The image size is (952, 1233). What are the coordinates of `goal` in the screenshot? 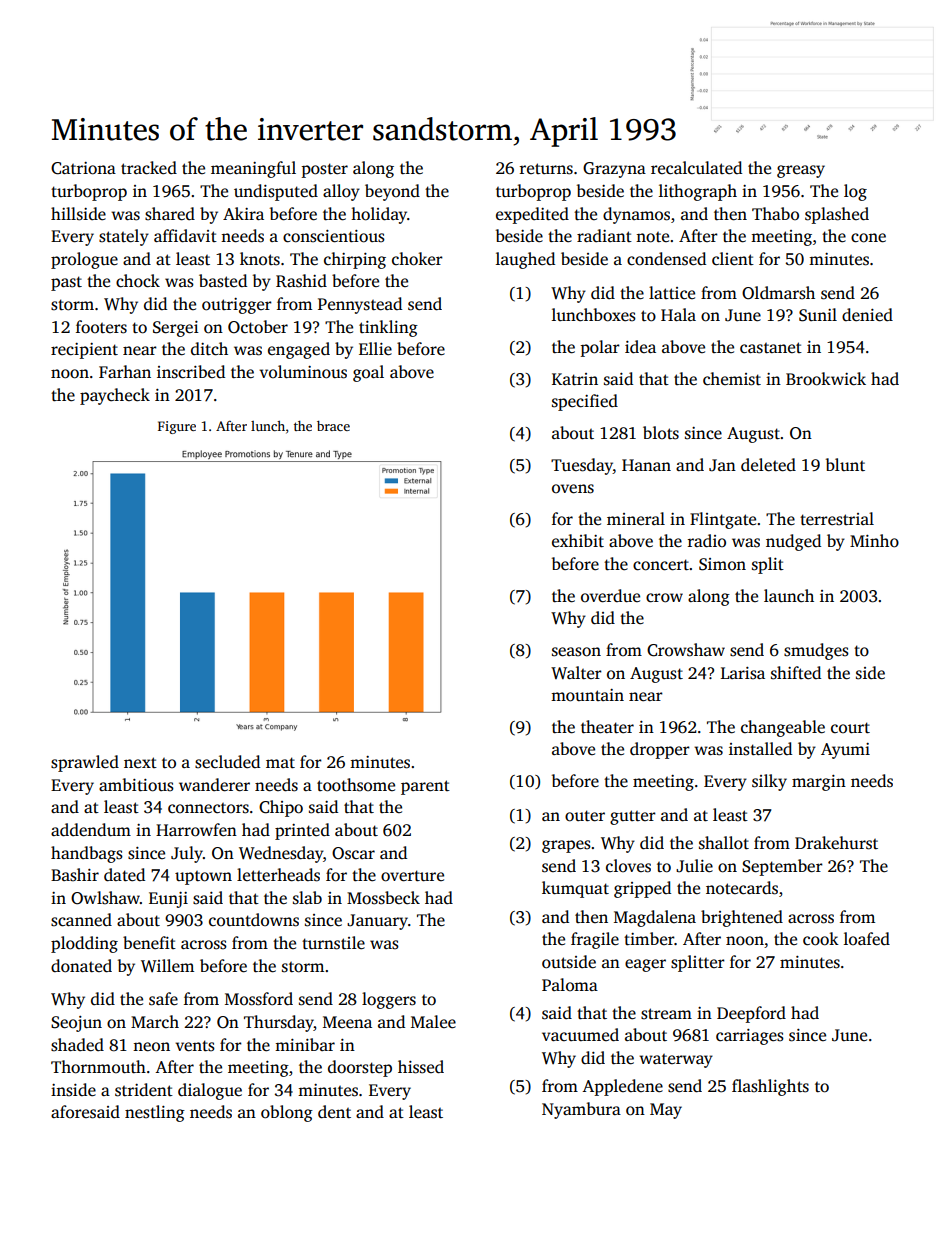 It's located at (368, 373).
